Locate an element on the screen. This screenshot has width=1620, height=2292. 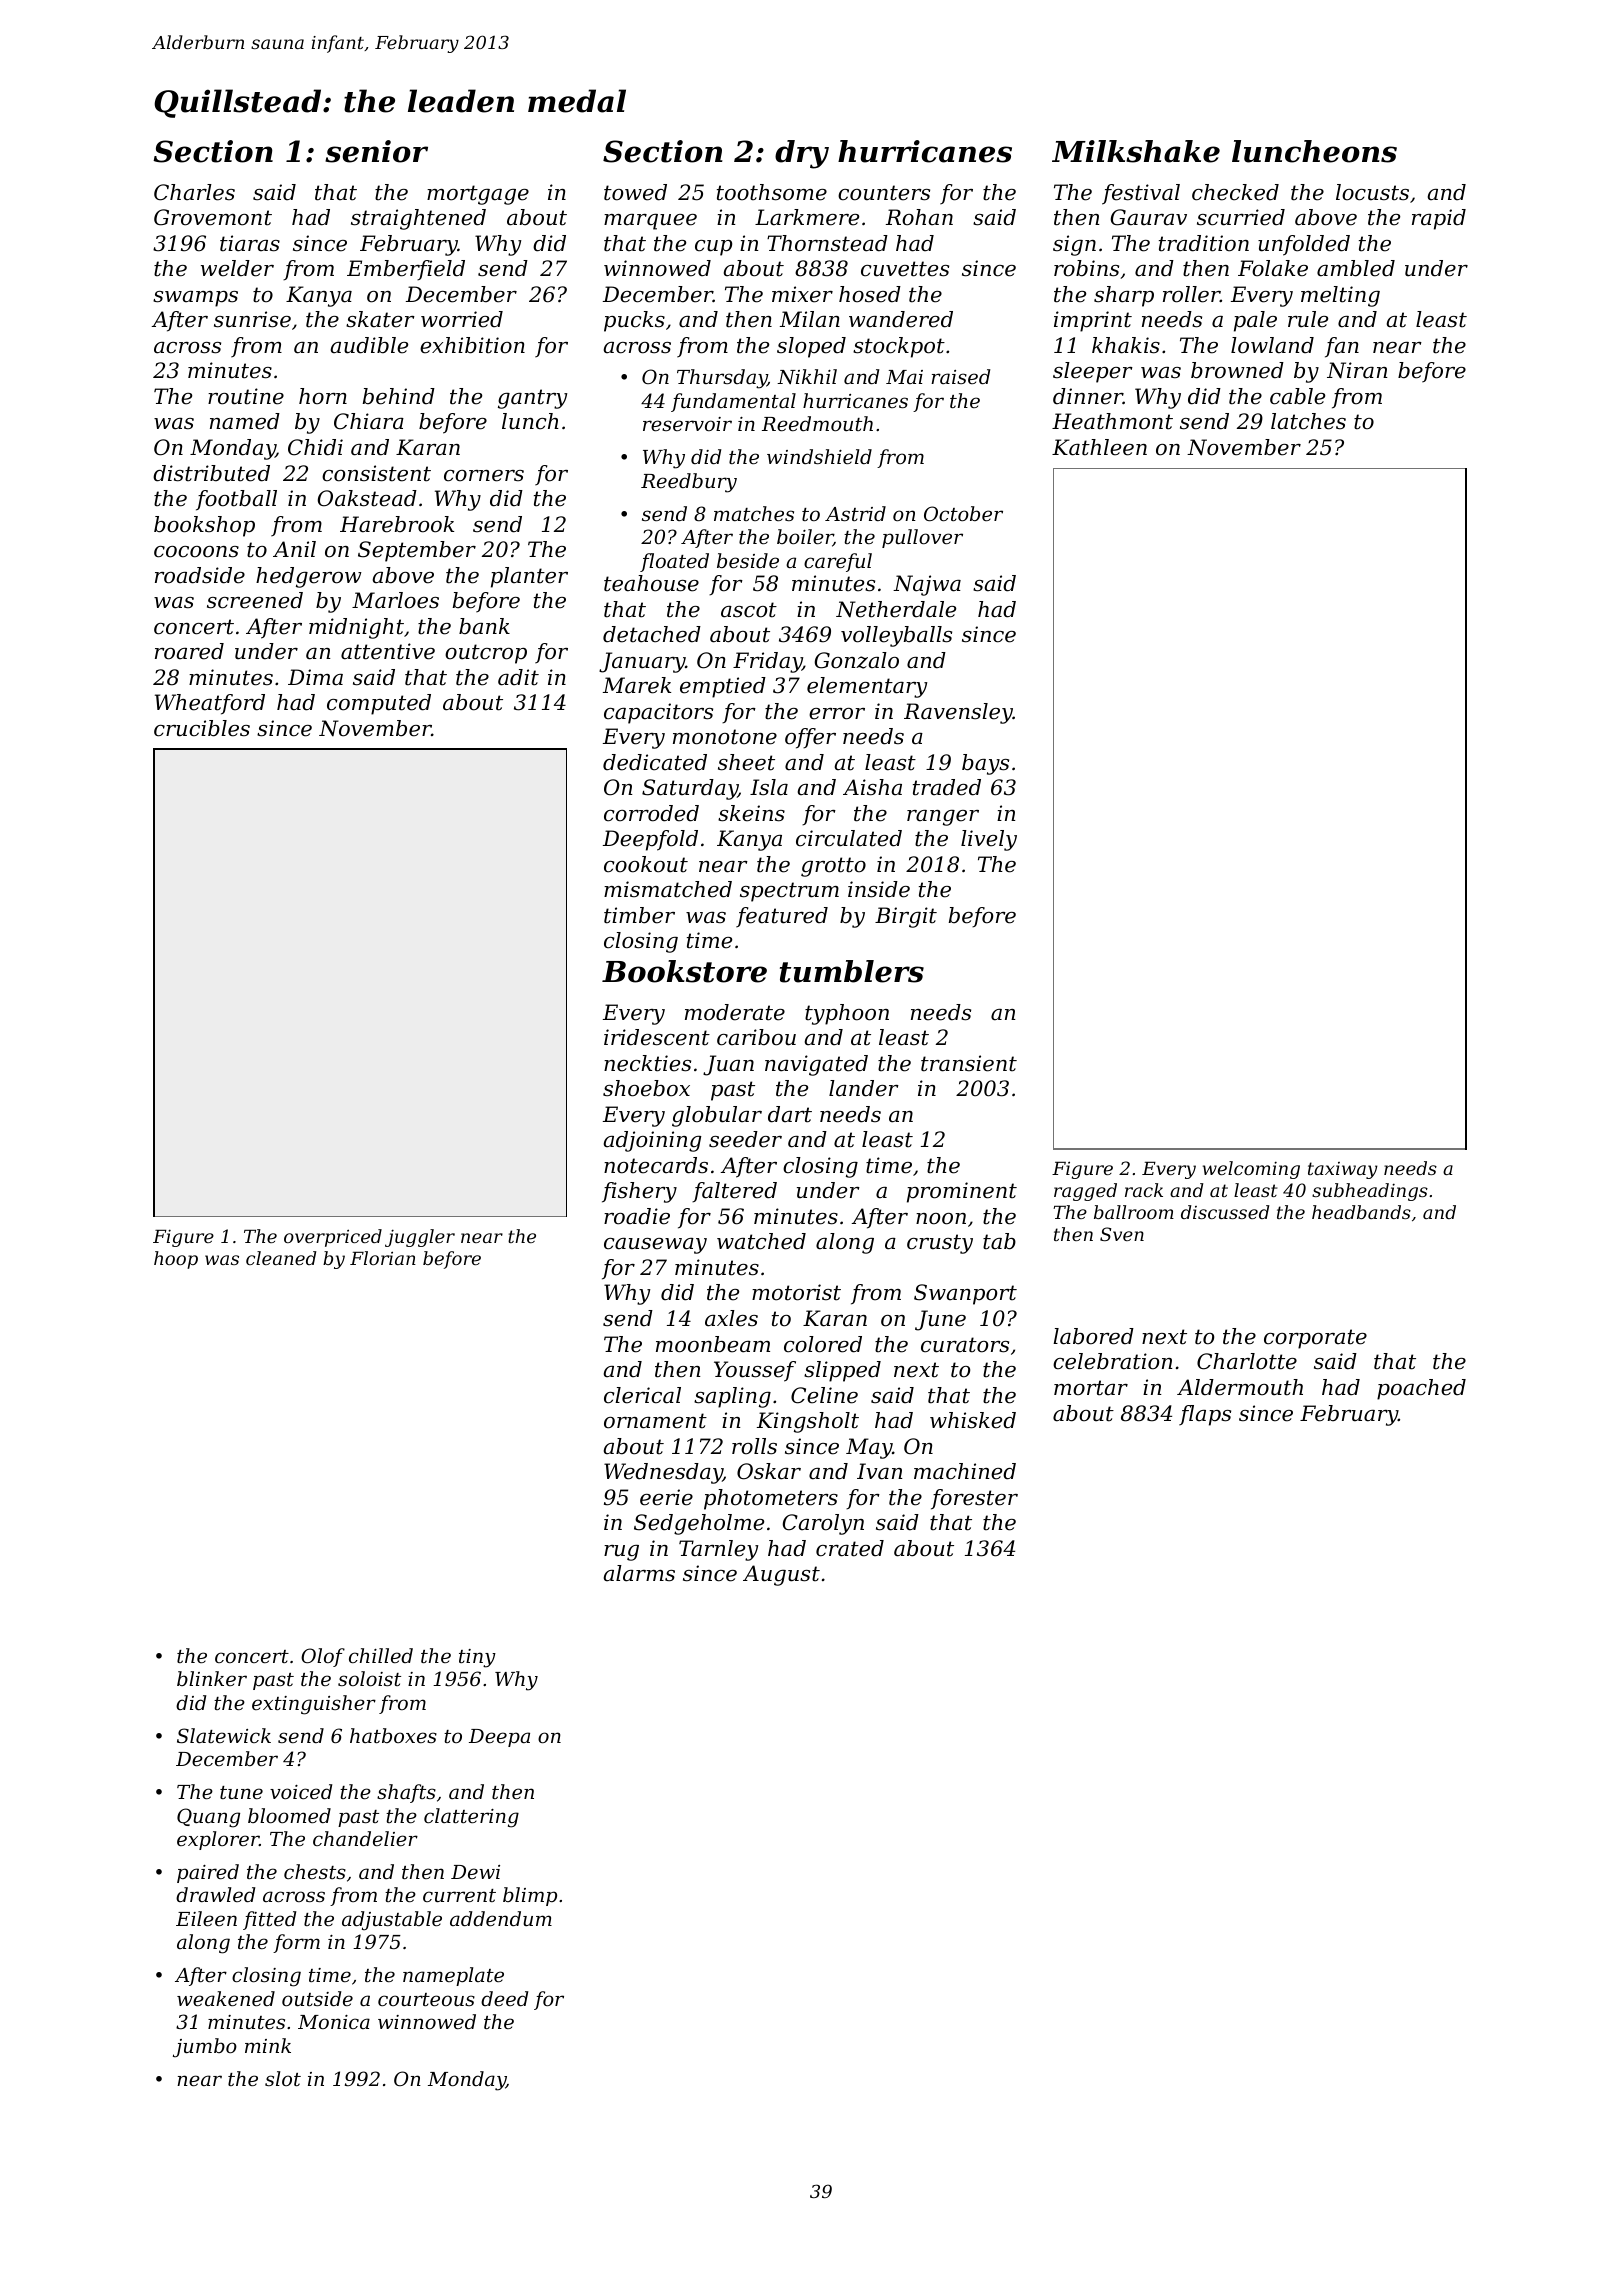
mortgage is located at coordinates (478, 195).
